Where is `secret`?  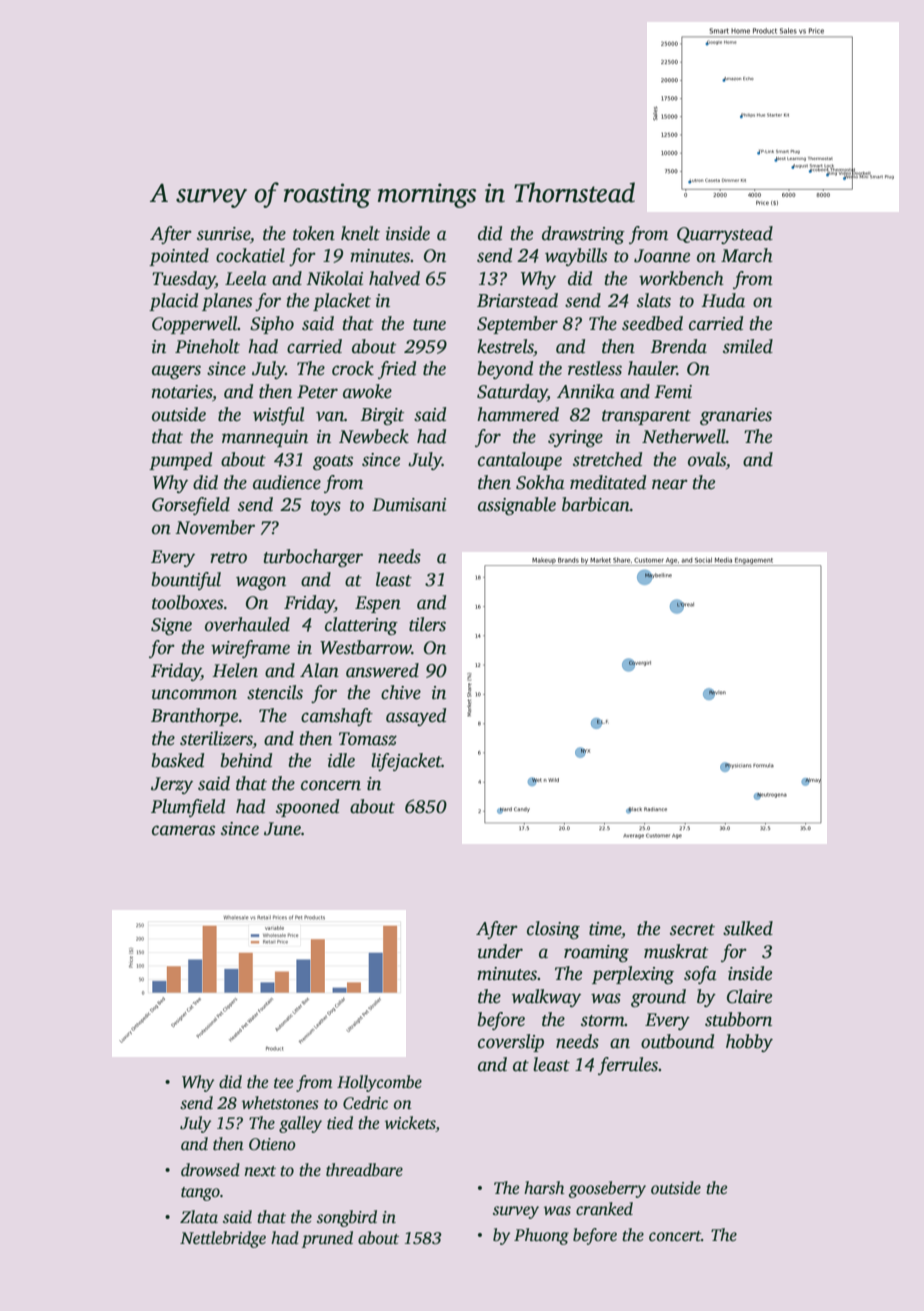
secret is located at coordinates (692, 930).
